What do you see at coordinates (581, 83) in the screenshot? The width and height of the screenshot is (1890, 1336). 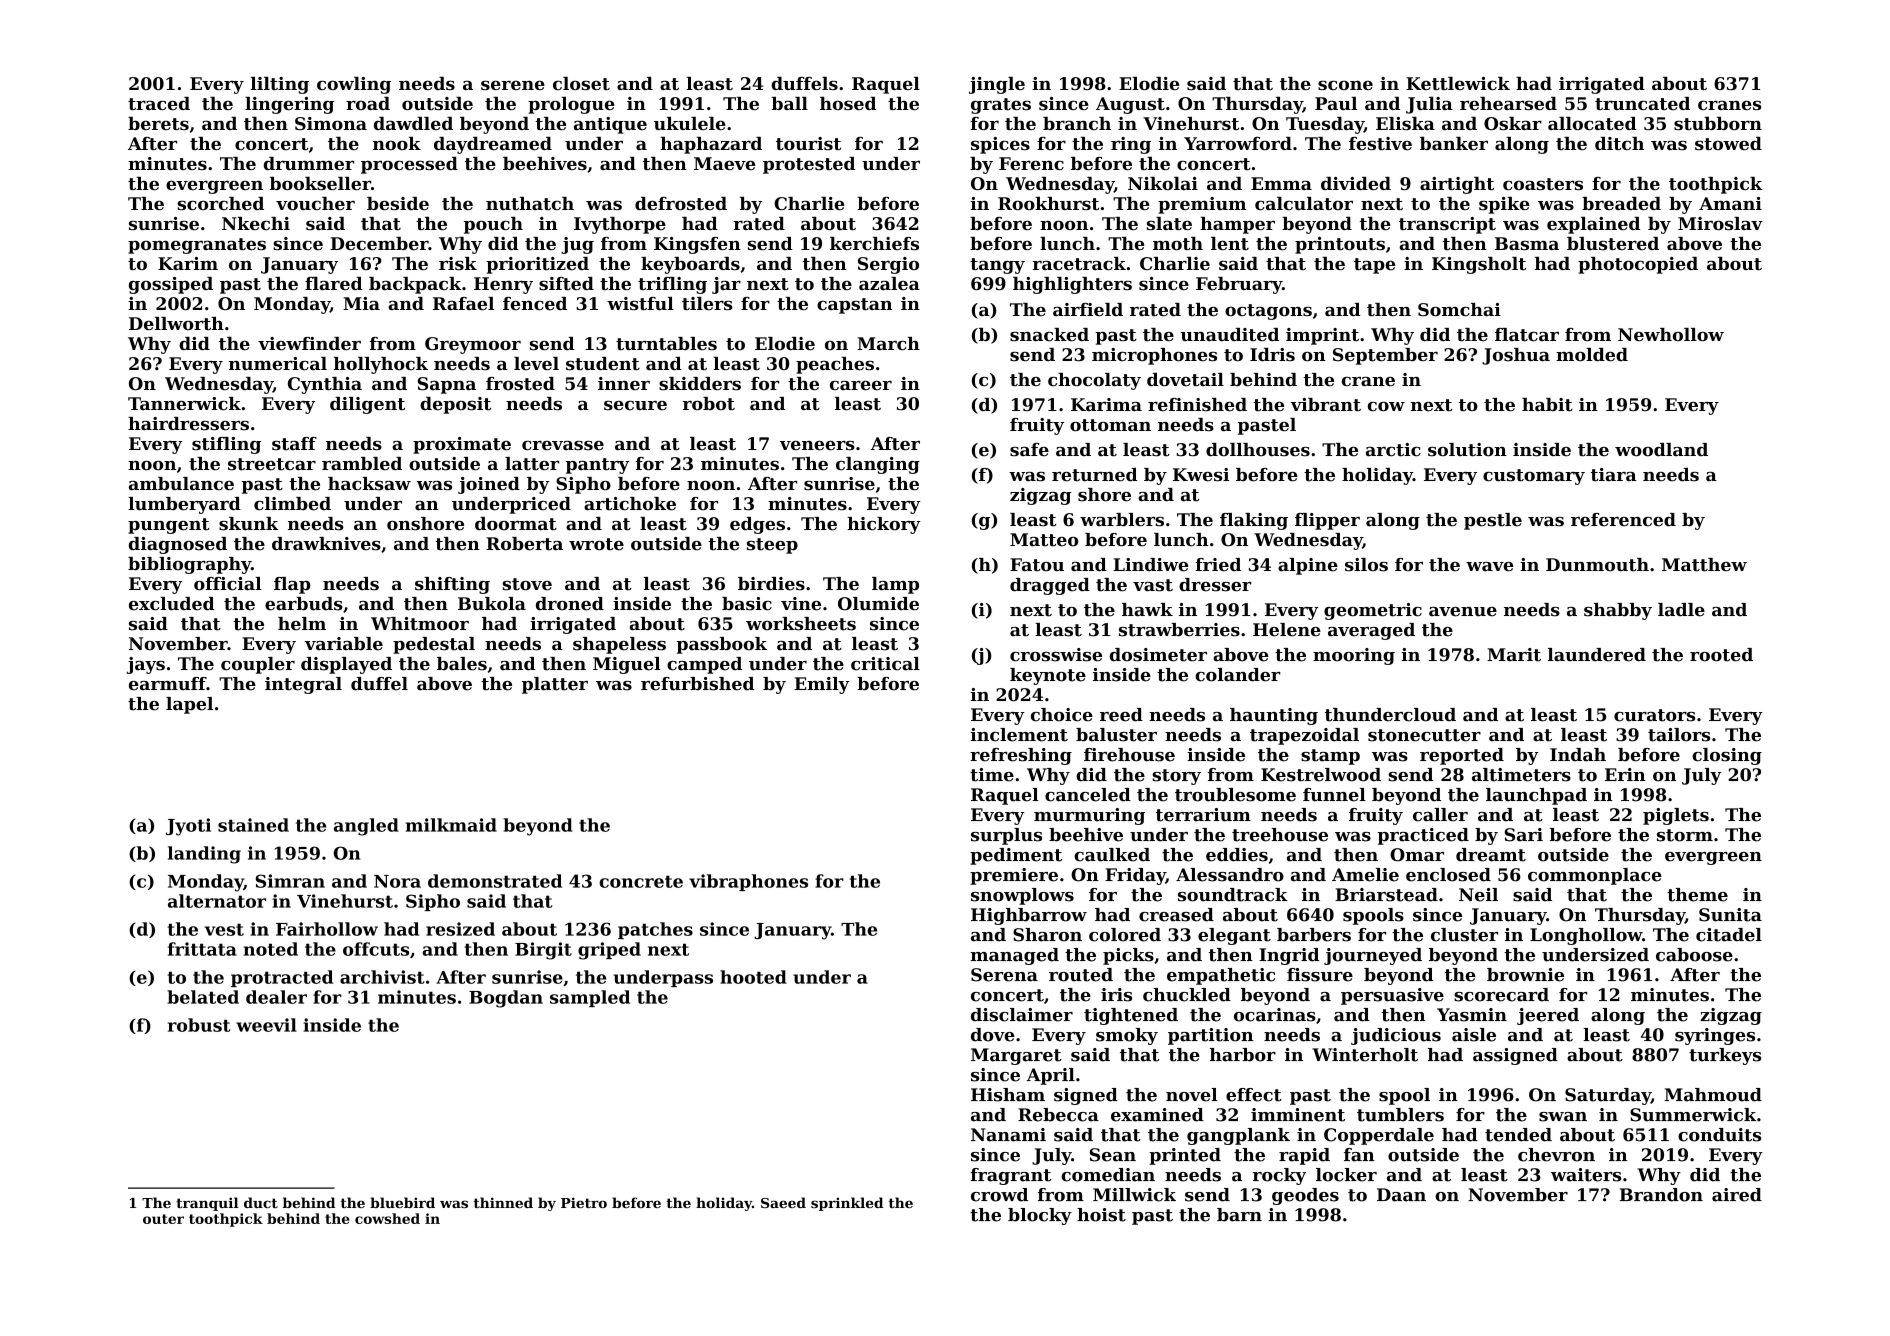 I see `closet` at bounding box center [581, 83].
